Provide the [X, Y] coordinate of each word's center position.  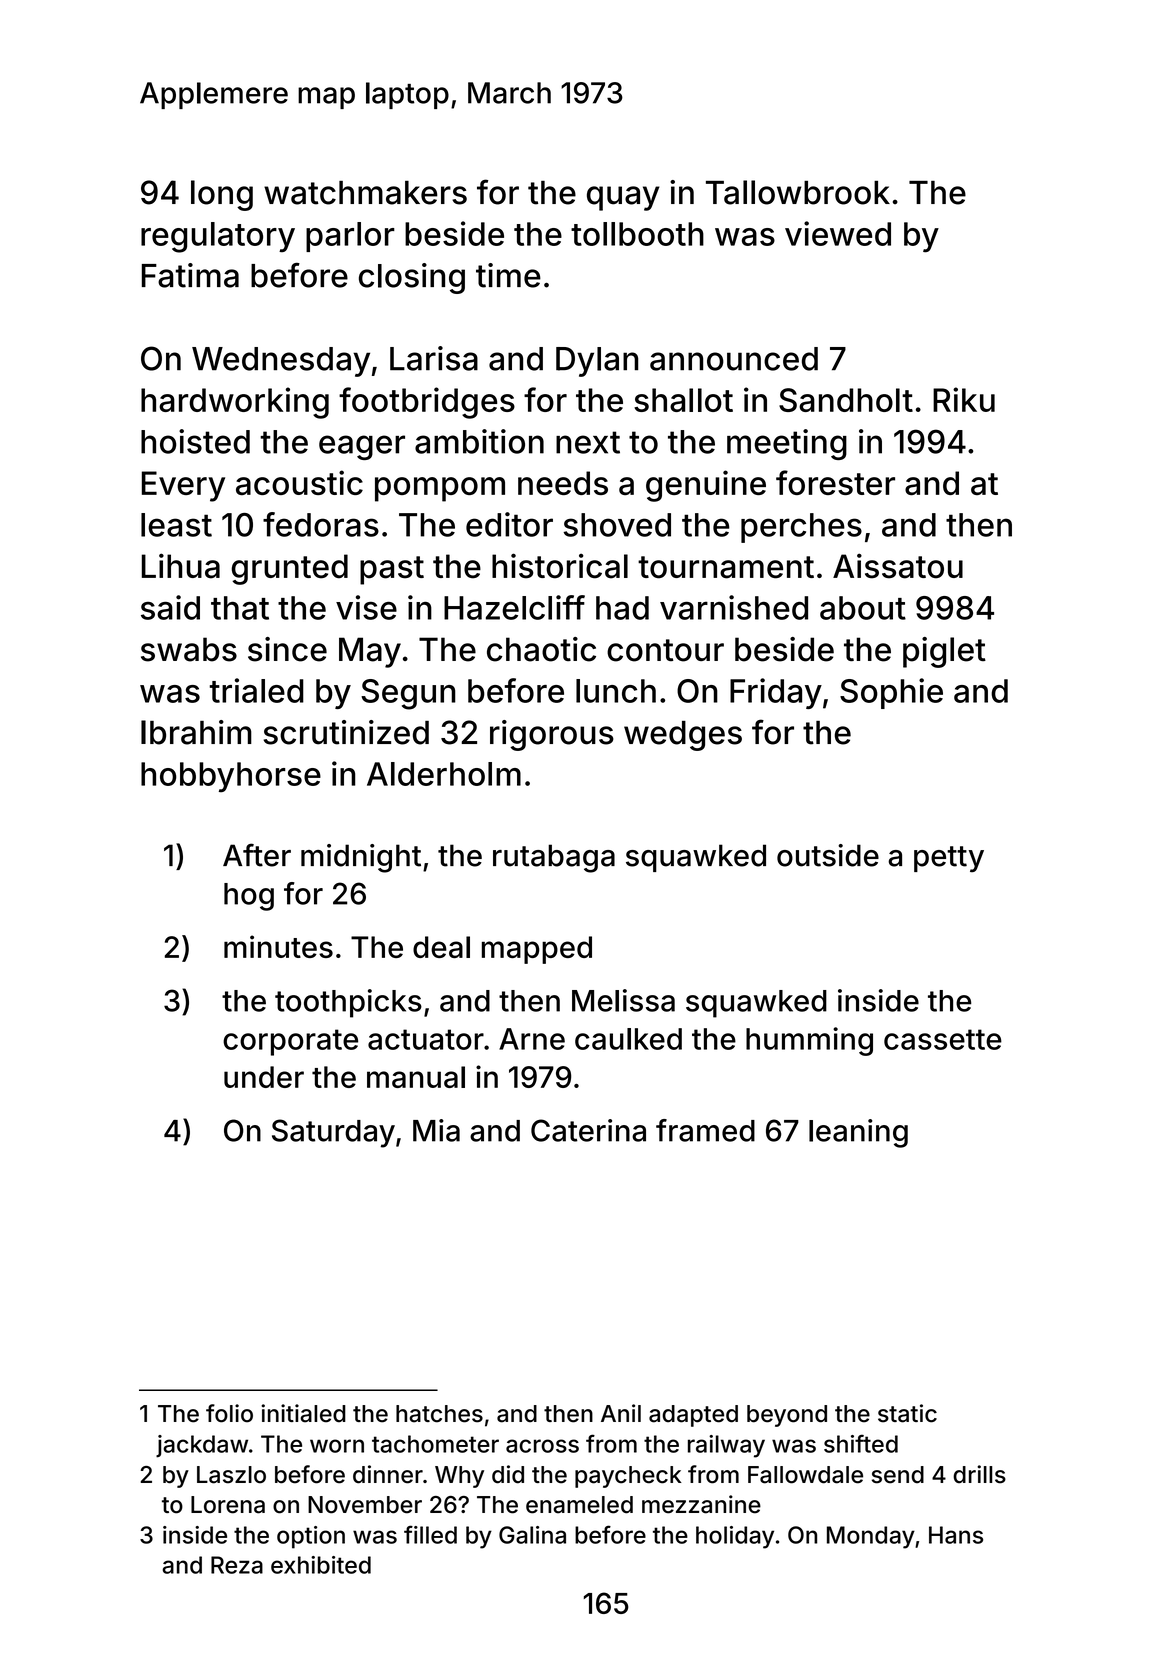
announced [734, 359]
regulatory [218, 237]
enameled [579, 1505]
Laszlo [231, 1475]
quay [623, 198]
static [907, 1413]
